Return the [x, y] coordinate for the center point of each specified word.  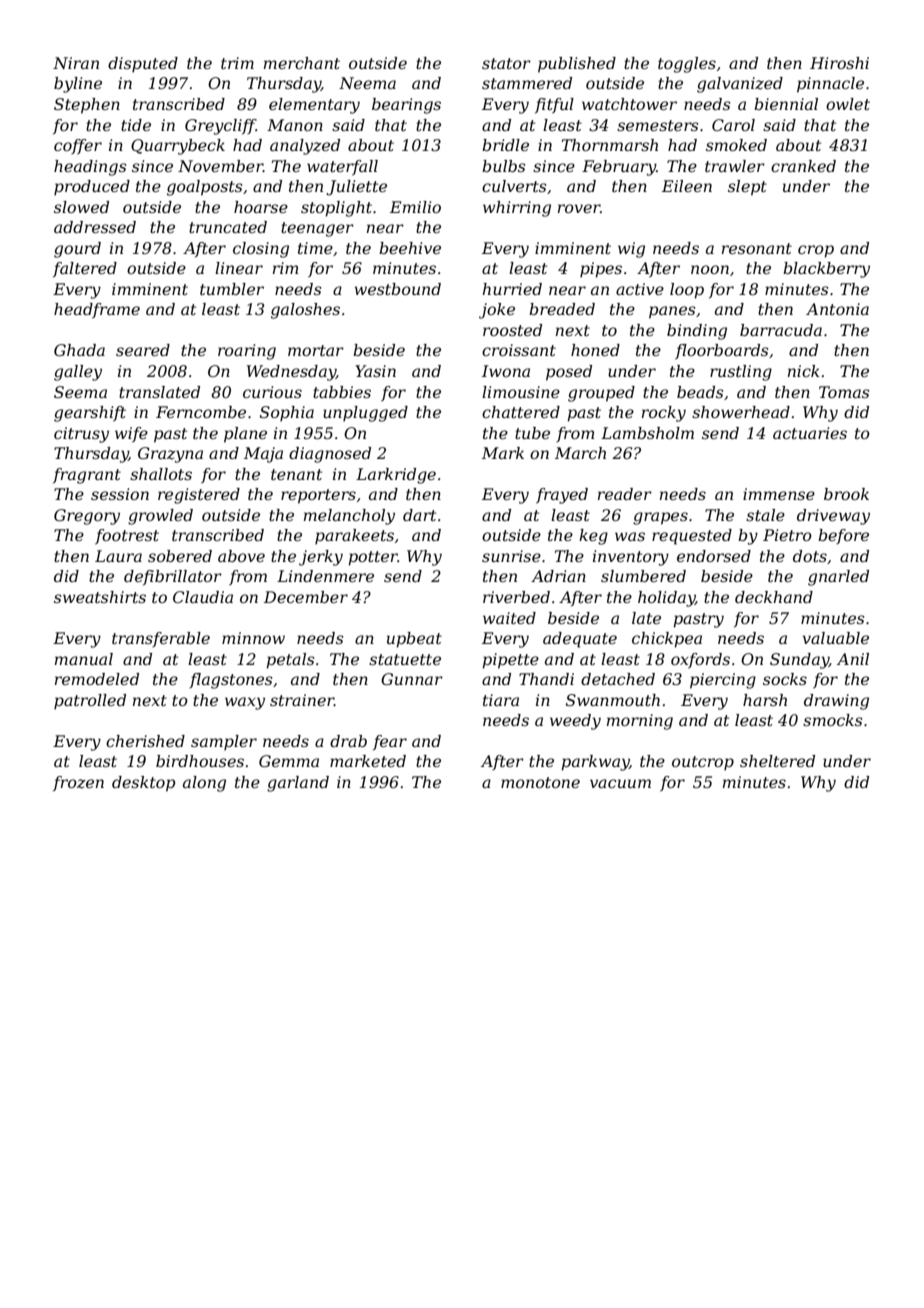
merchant [302, 63]
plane [245, 435]
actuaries [810, 433]
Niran [76, 63]
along [204, 784]
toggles [687, 65]
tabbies [342, 392]
